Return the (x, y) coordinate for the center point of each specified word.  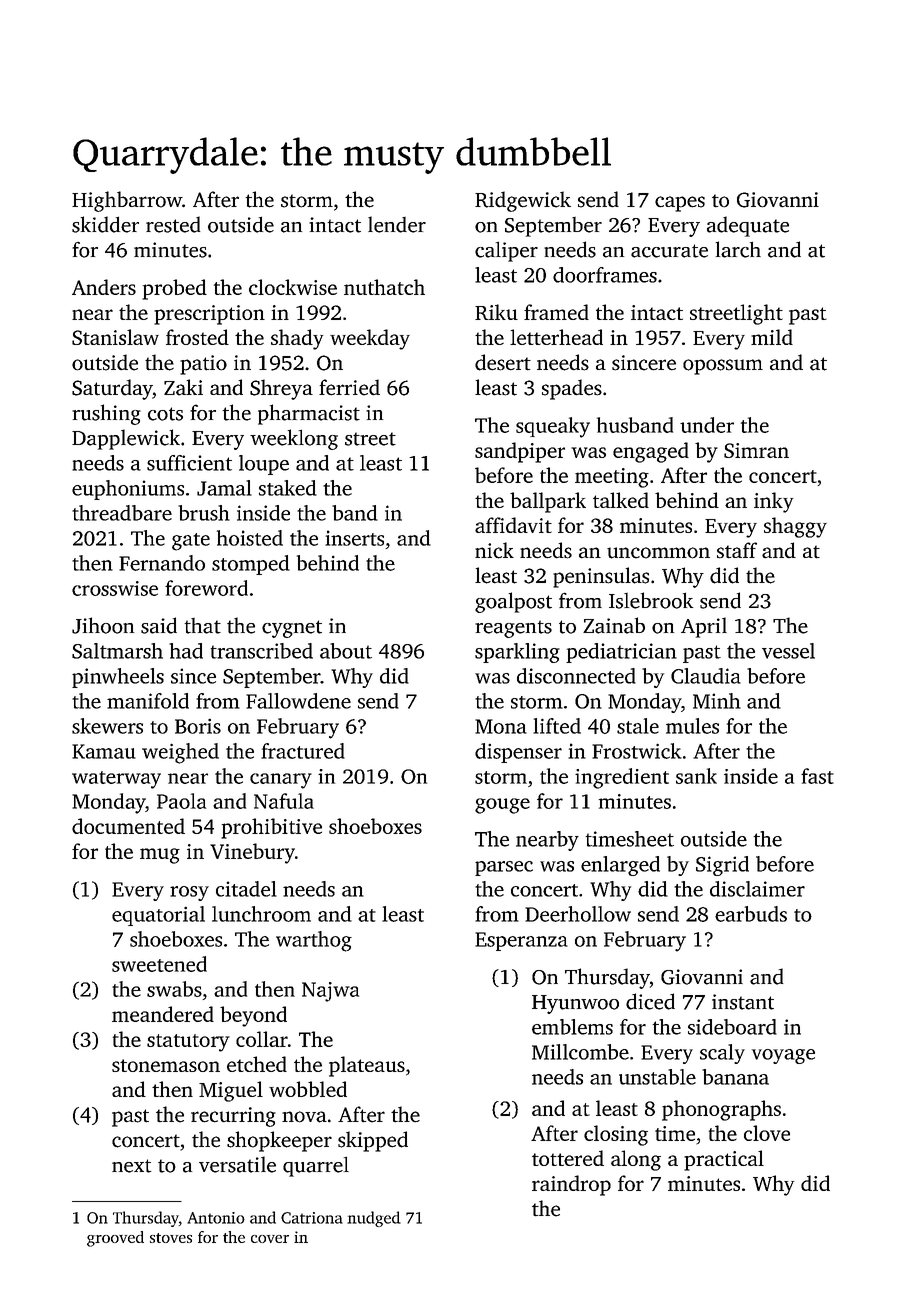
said (159, 625)
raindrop (571, 1185)
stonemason (166, 1065)
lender (397, 224)
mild (772, 337)
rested (173, 224)
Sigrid (722, 866)
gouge (502, 806)
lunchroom (261, 914)
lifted (557, 726)
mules (692, 726)
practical (724, 1160)
